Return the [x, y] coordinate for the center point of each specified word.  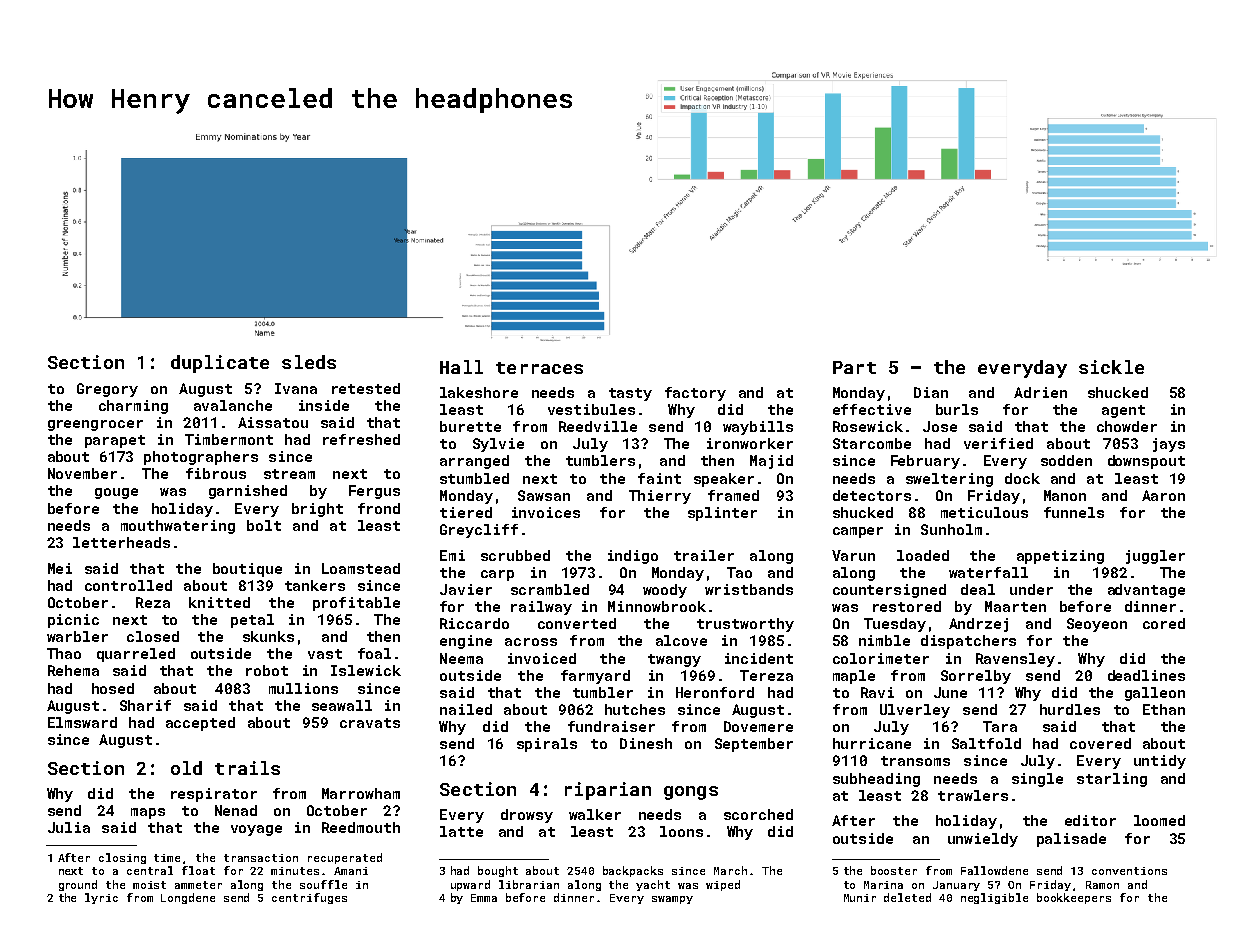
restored [907, 606]
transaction [261, 858]
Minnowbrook [657, 606]
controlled [128, 585]
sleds [309, 362]
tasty [630, 394]
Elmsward [82, 722]
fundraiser [611, 726]
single [1037, 780]
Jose [940, 426]
